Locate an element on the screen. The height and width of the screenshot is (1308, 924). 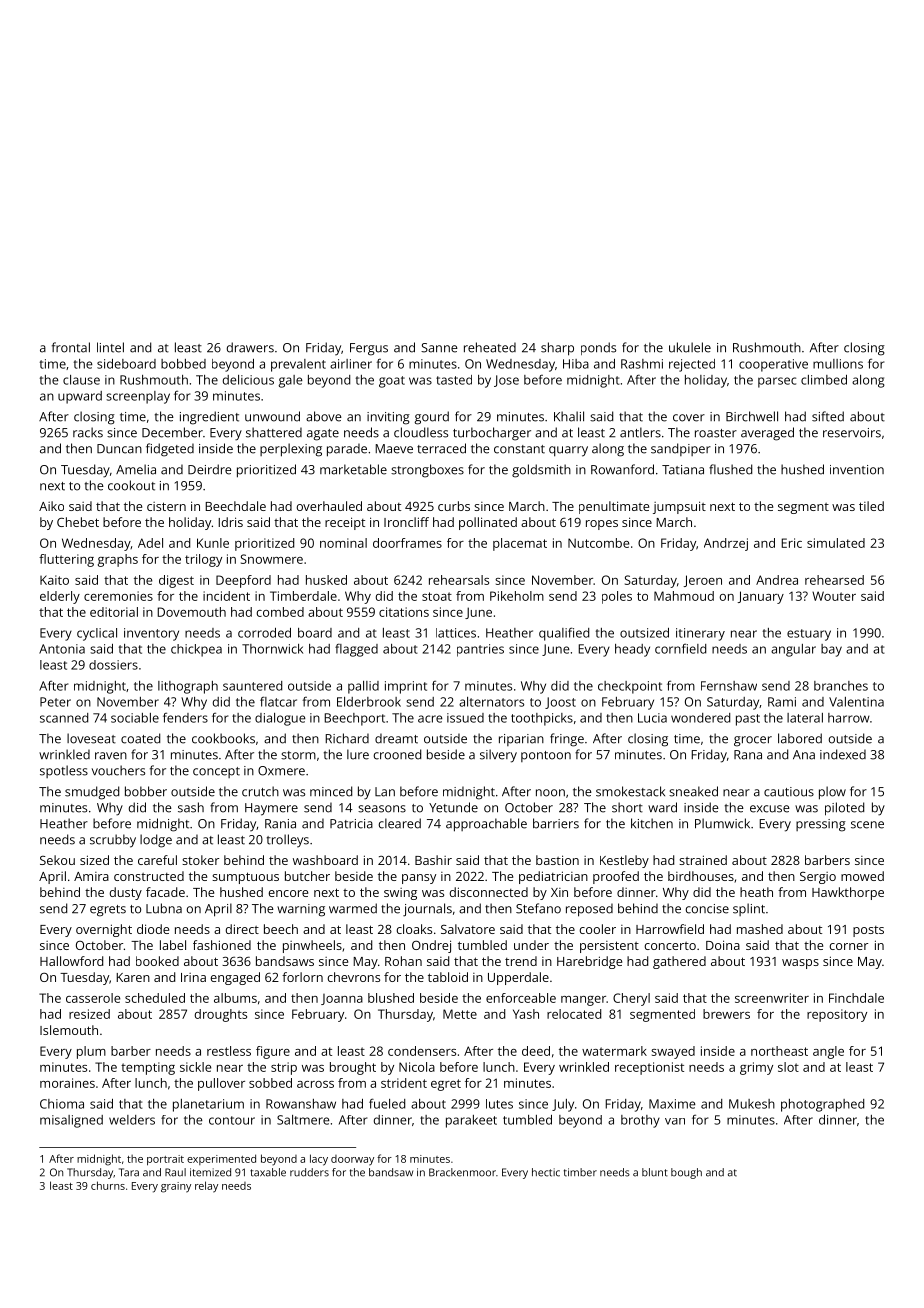
racks is located at coordinates (88, 432).
